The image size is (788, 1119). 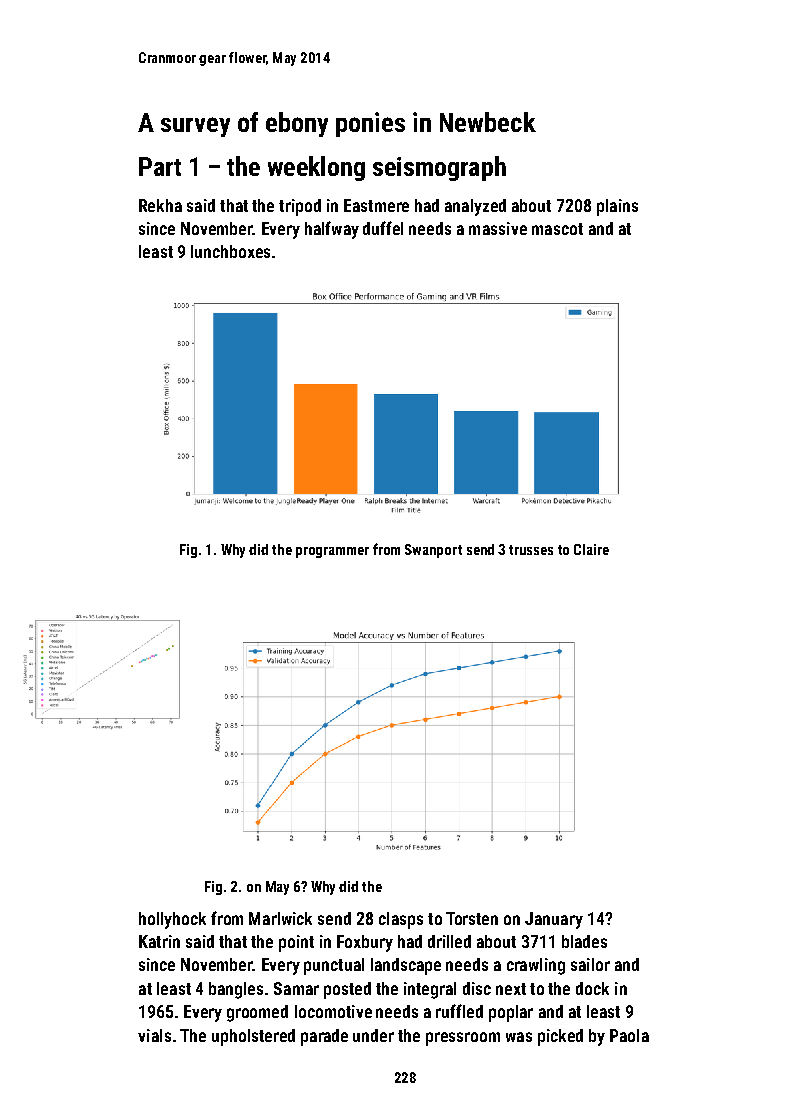 What do you see at coordinates (531, 550) in the document?
I see `trusses` at bounding box center [531, 550].
